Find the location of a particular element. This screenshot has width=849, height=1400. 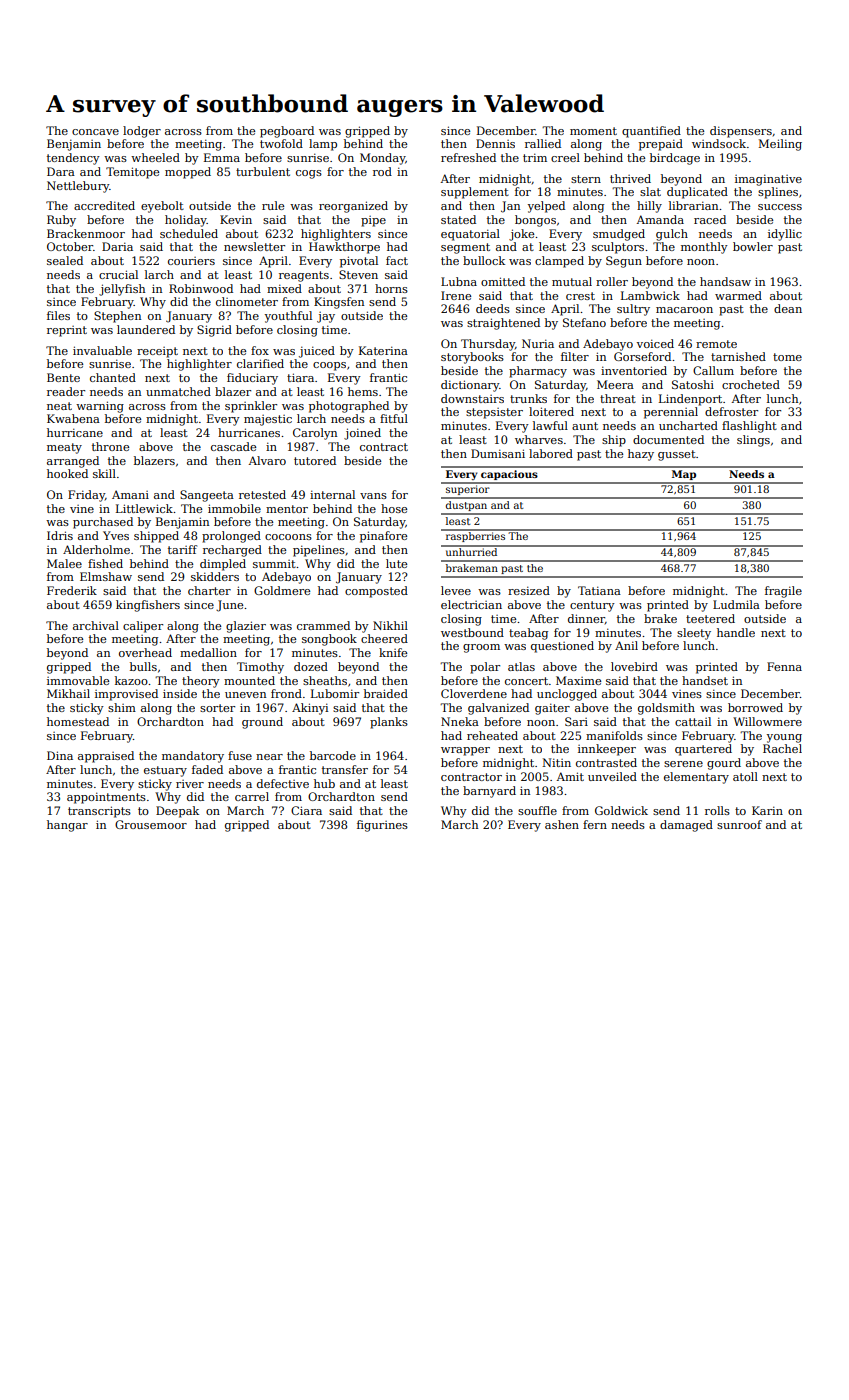

levee is located at coordinates (456, 590).
